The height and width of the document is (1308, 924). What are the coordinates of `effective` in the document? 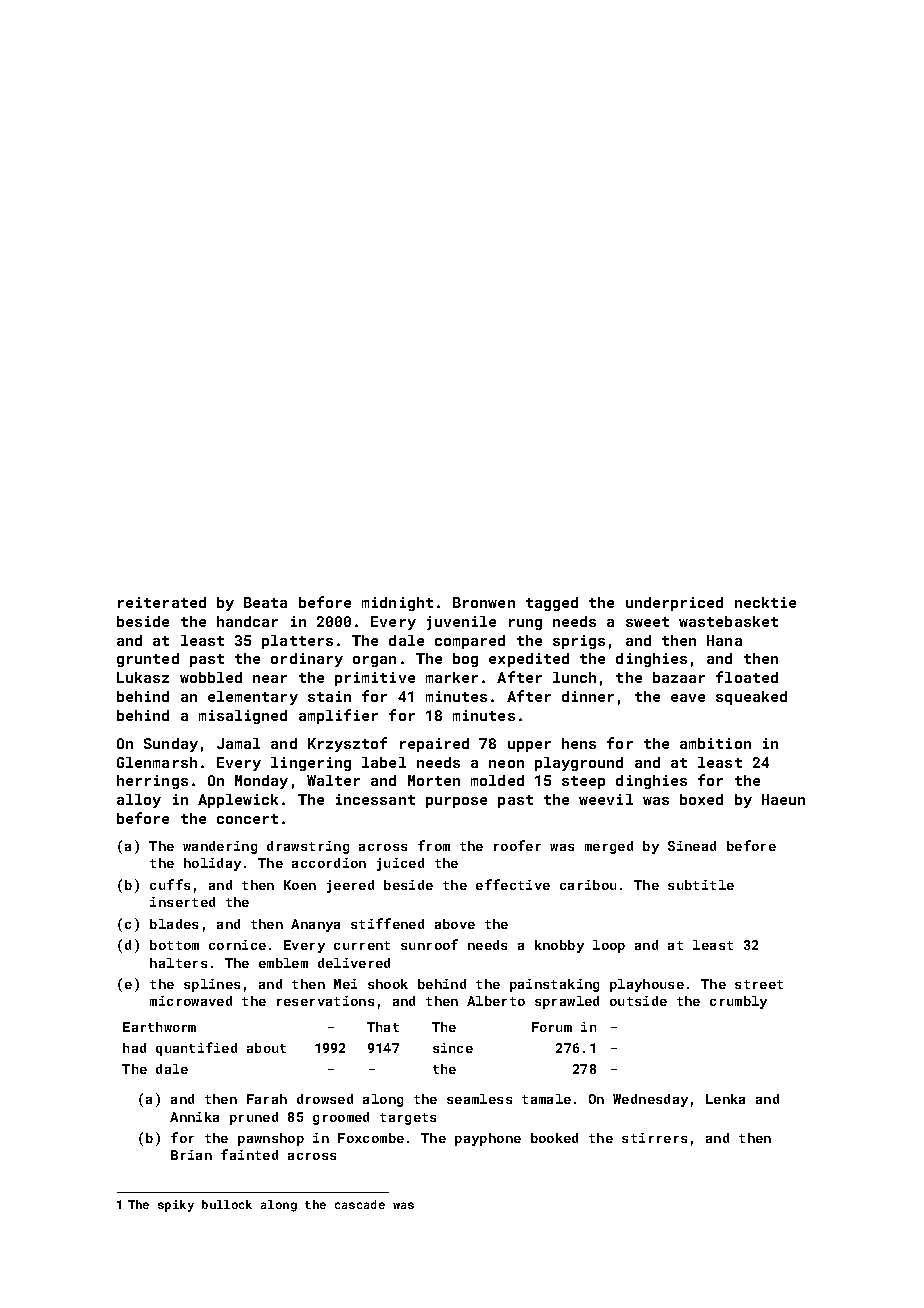 It's located at (513, 884).
